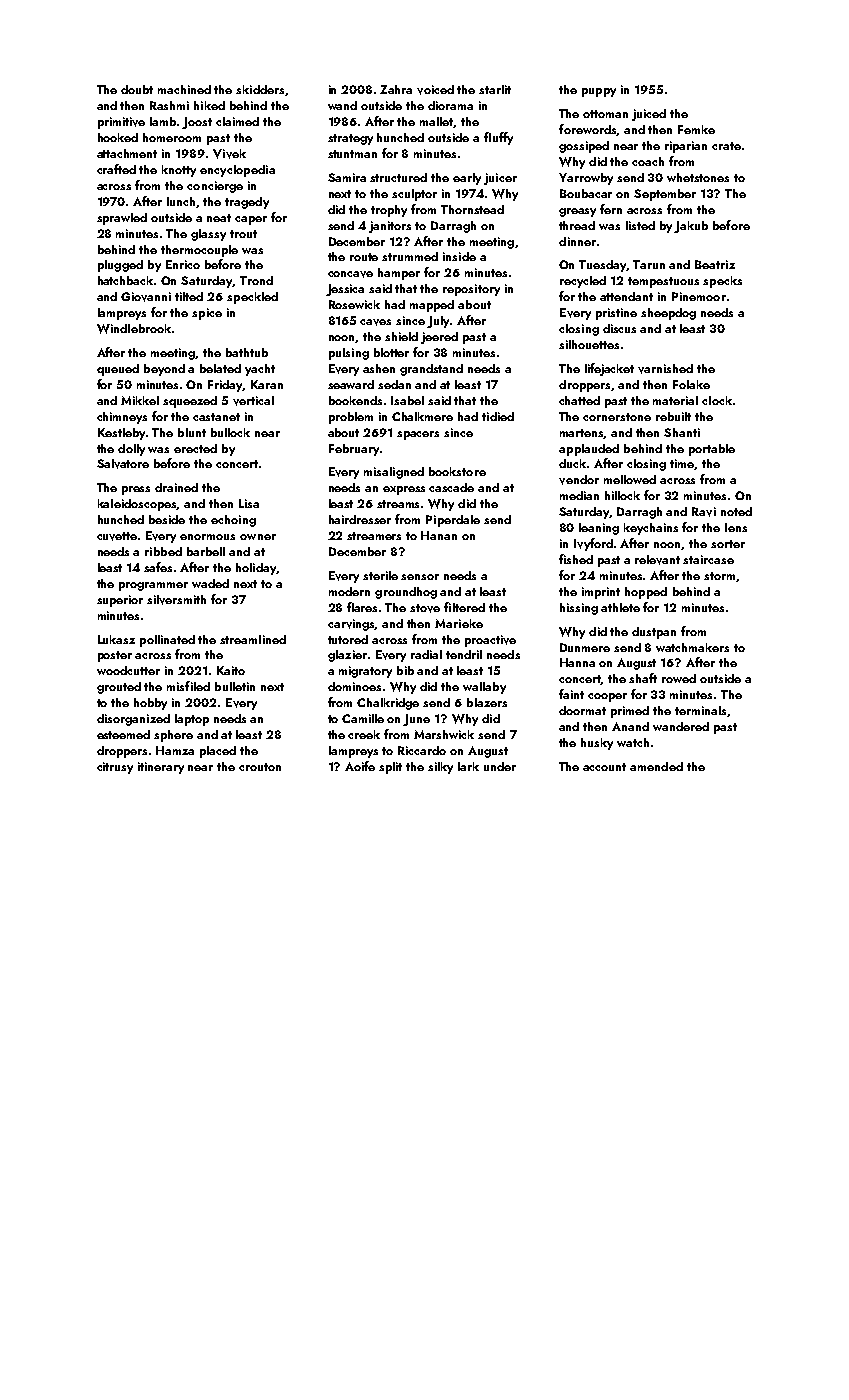  Describe the element at coordinates (722, 282) in the screenshot. I see `specks` at that location.
